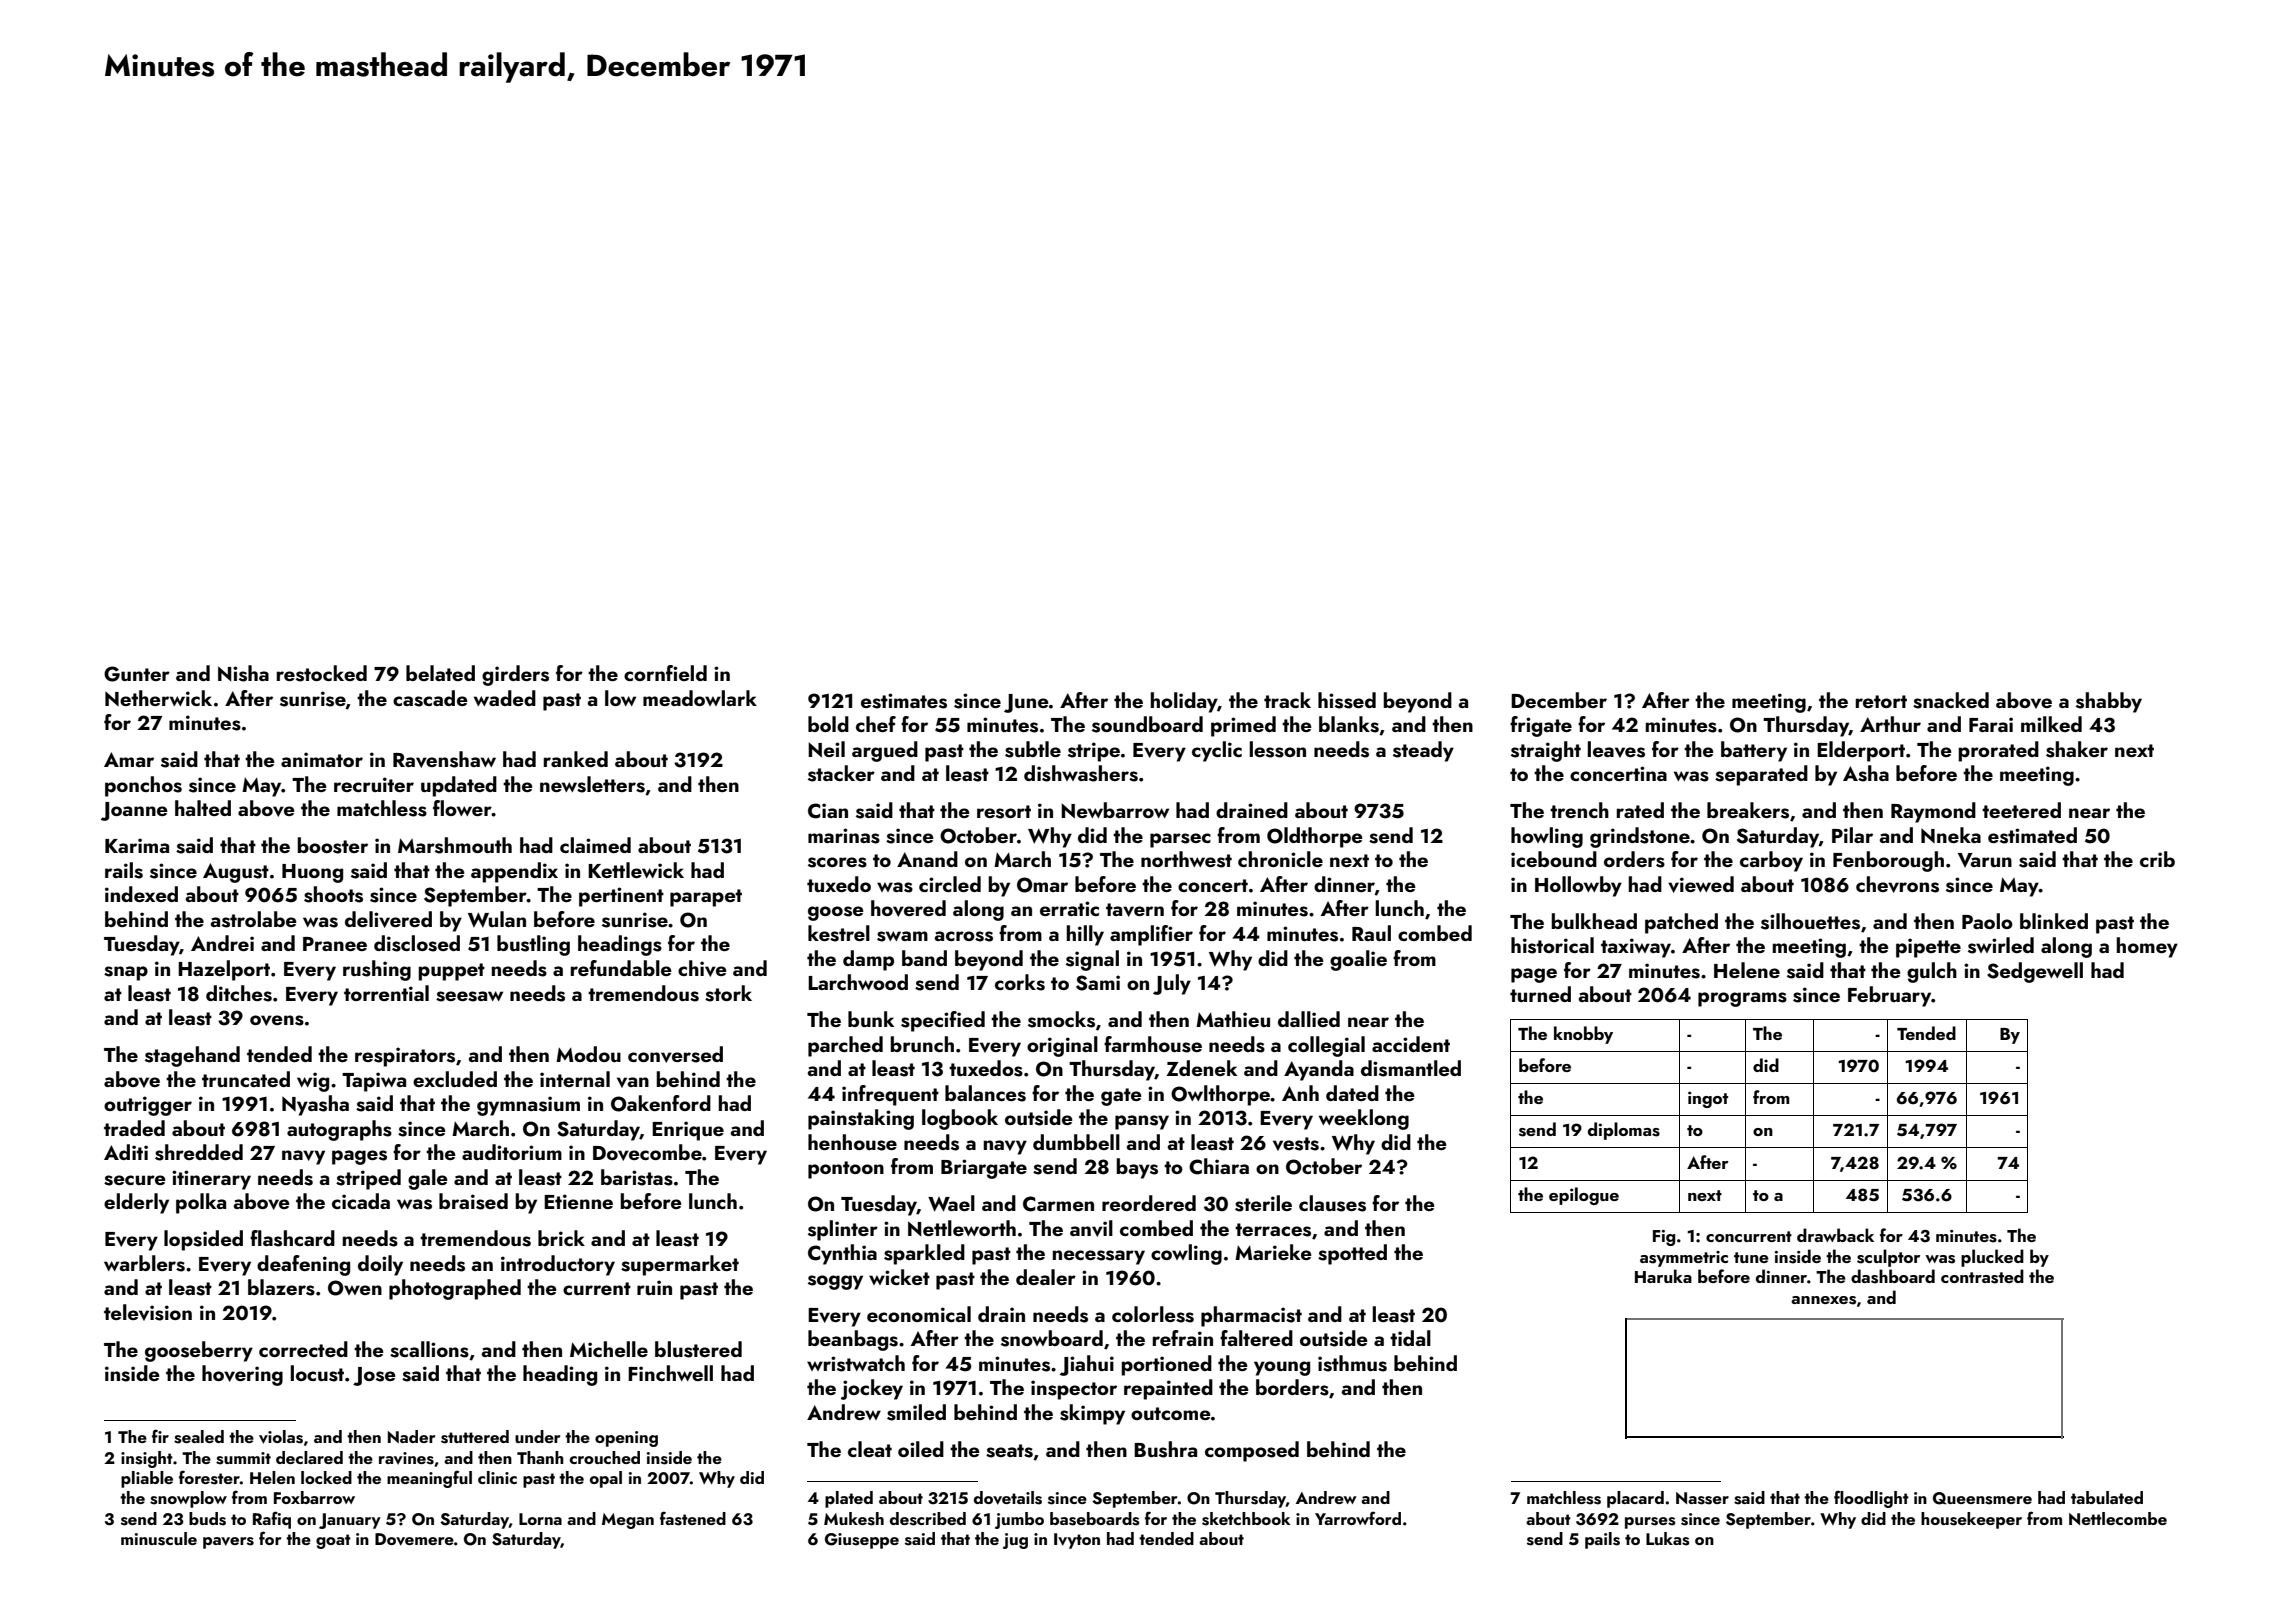 This page has height=1614, width=2282. What do you see at coordinates (188, 1499) in the page?
I see `snowplow` at bounding box center [188, 1499].
